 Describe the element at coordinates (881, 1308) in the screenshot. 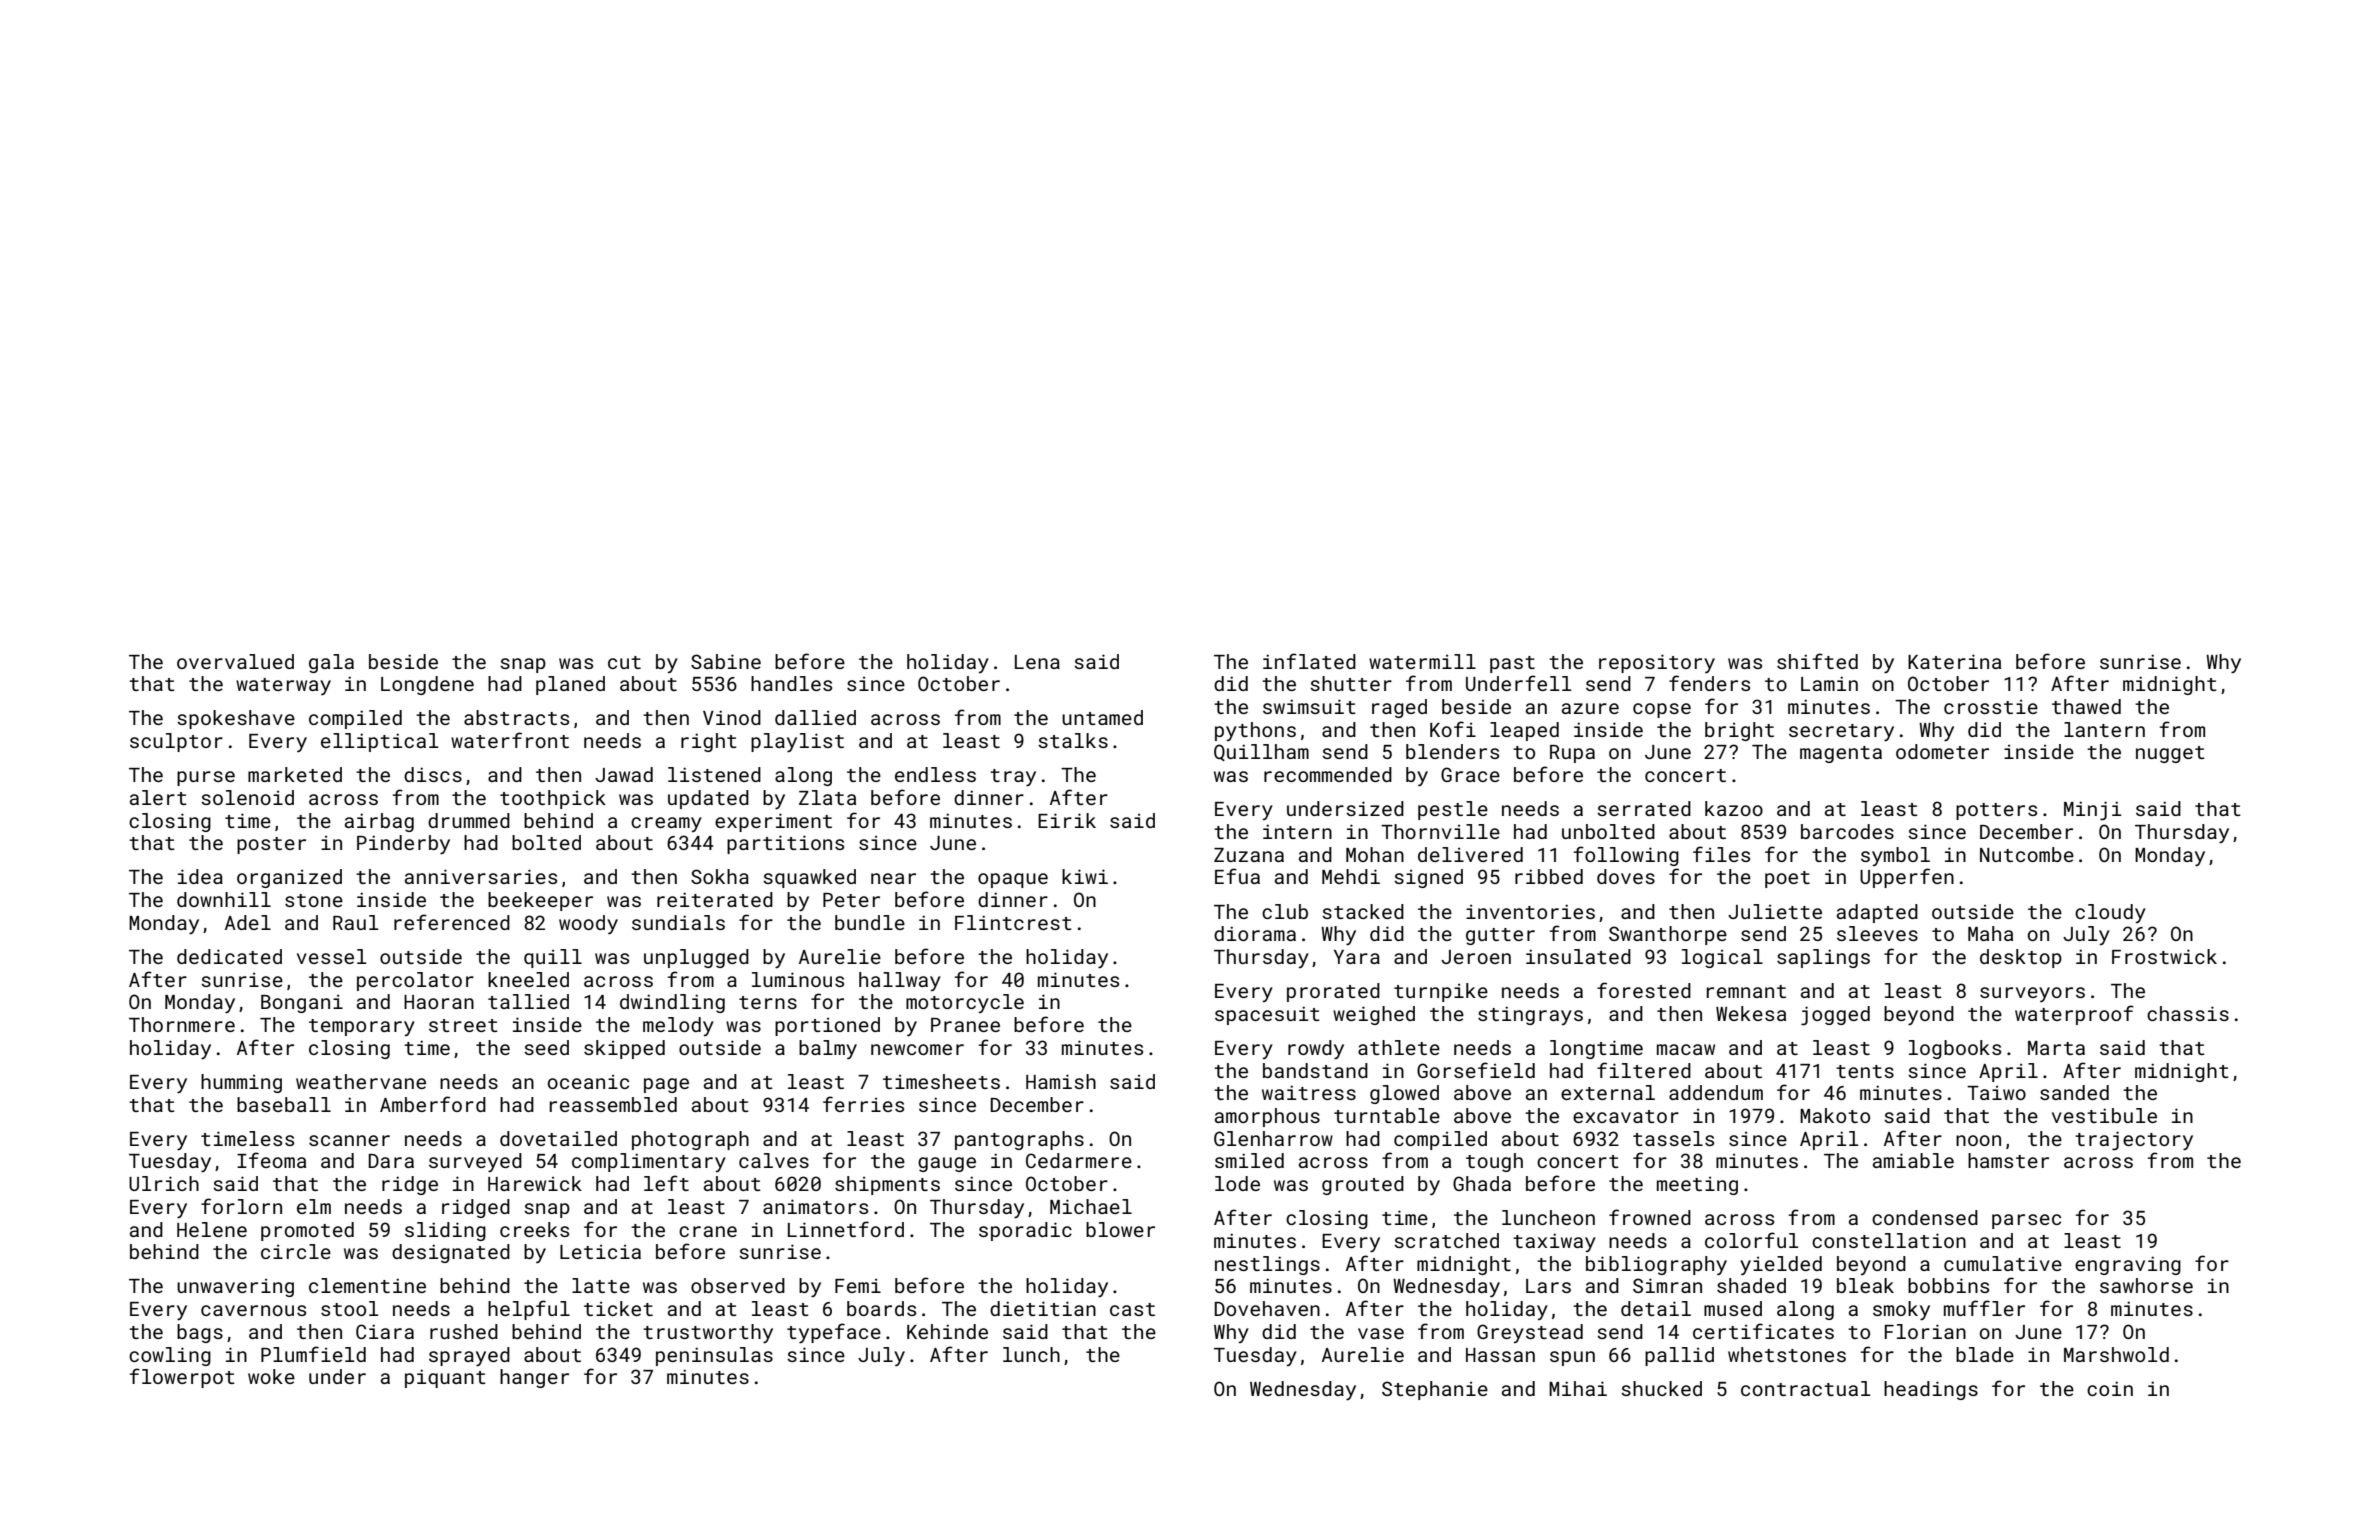

I see `boards` at that location.
